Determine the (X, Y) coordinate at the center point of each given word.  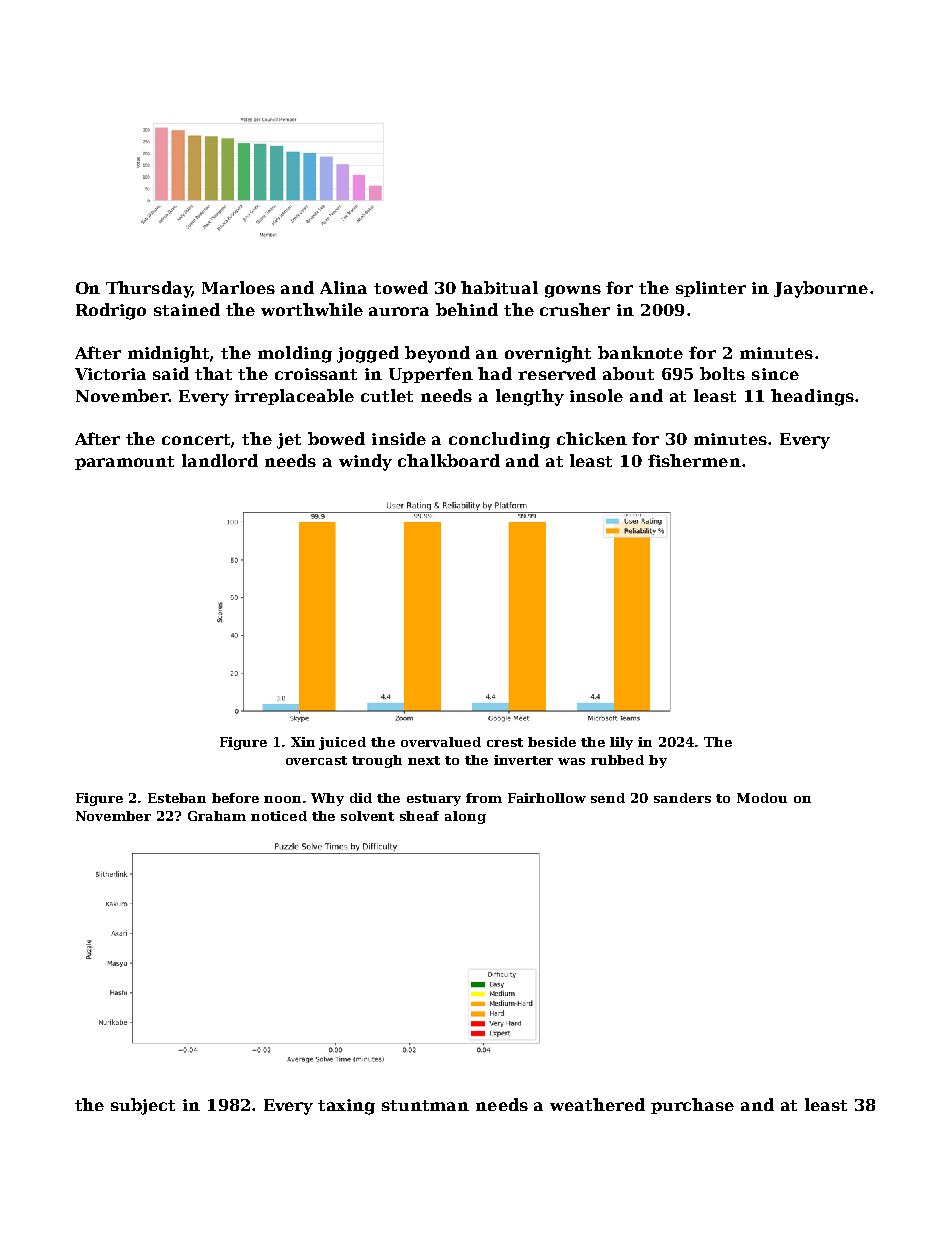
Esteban (177, 798)
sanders (682, 798)
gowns (573, 291)
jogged (368, 354)
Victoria (110, 374)
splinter (711, 289)
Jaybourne (821, 289)
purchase (692, 1106)
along (465, 817)
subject (143, 1106)
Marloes (238, 287)
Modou (762, 798)
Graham (217, 816)
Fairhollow (547, 798)
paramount (124, 463)
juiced (342, 743)
